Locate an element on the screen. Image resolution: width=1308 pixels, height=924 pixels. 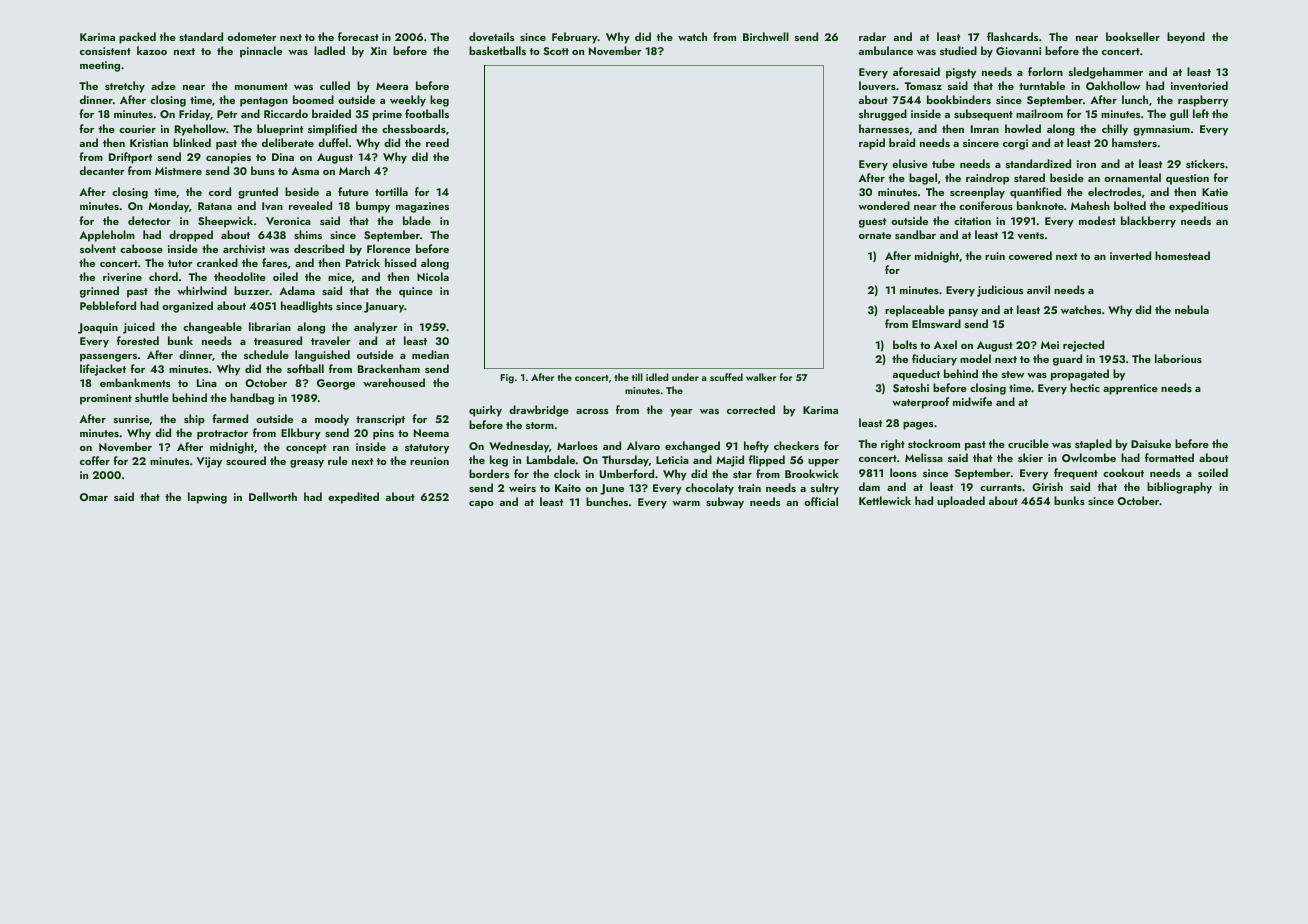
packed is located at coordinates (137, 38).
